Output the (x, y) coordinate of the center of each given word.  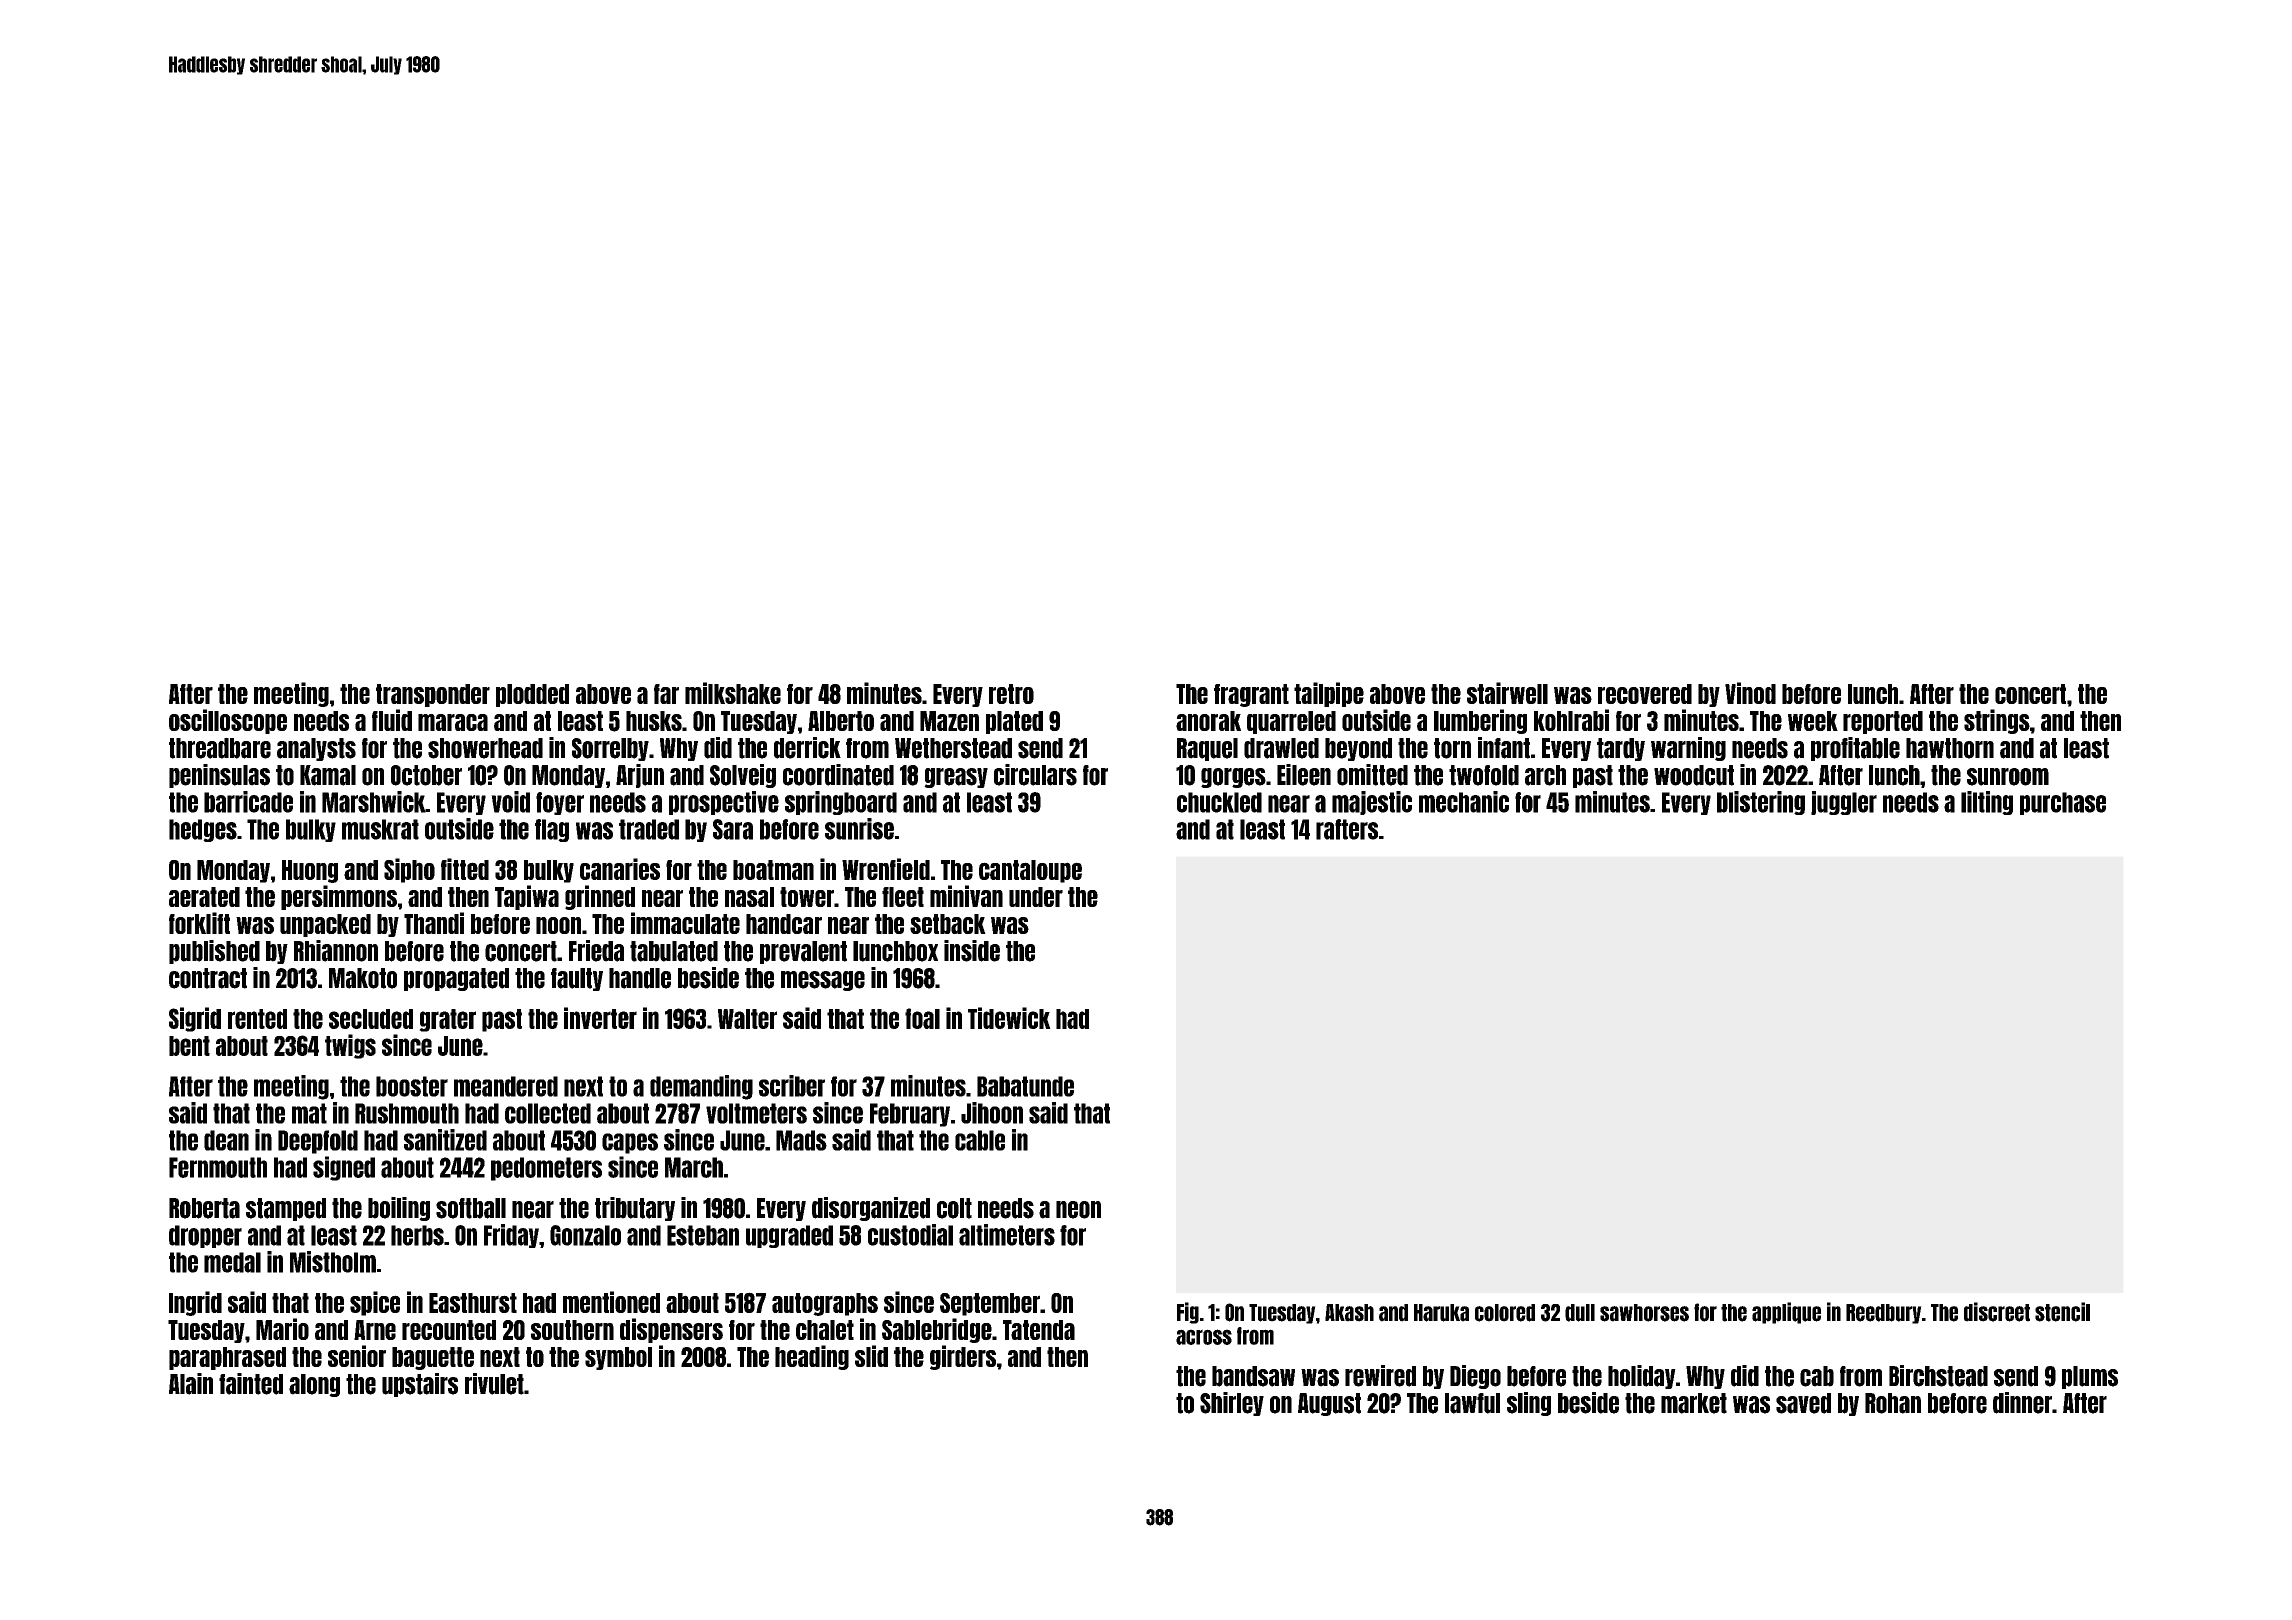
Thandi (434, 923)
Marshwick (374, 802)
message (823, 981)
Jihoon (992, 1113)
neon (1078, 1210)
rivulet (494, 1384)
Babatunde (1025, 1086)
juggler (1844, 803)
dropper (205, 1236)
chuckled (1219, 802)
